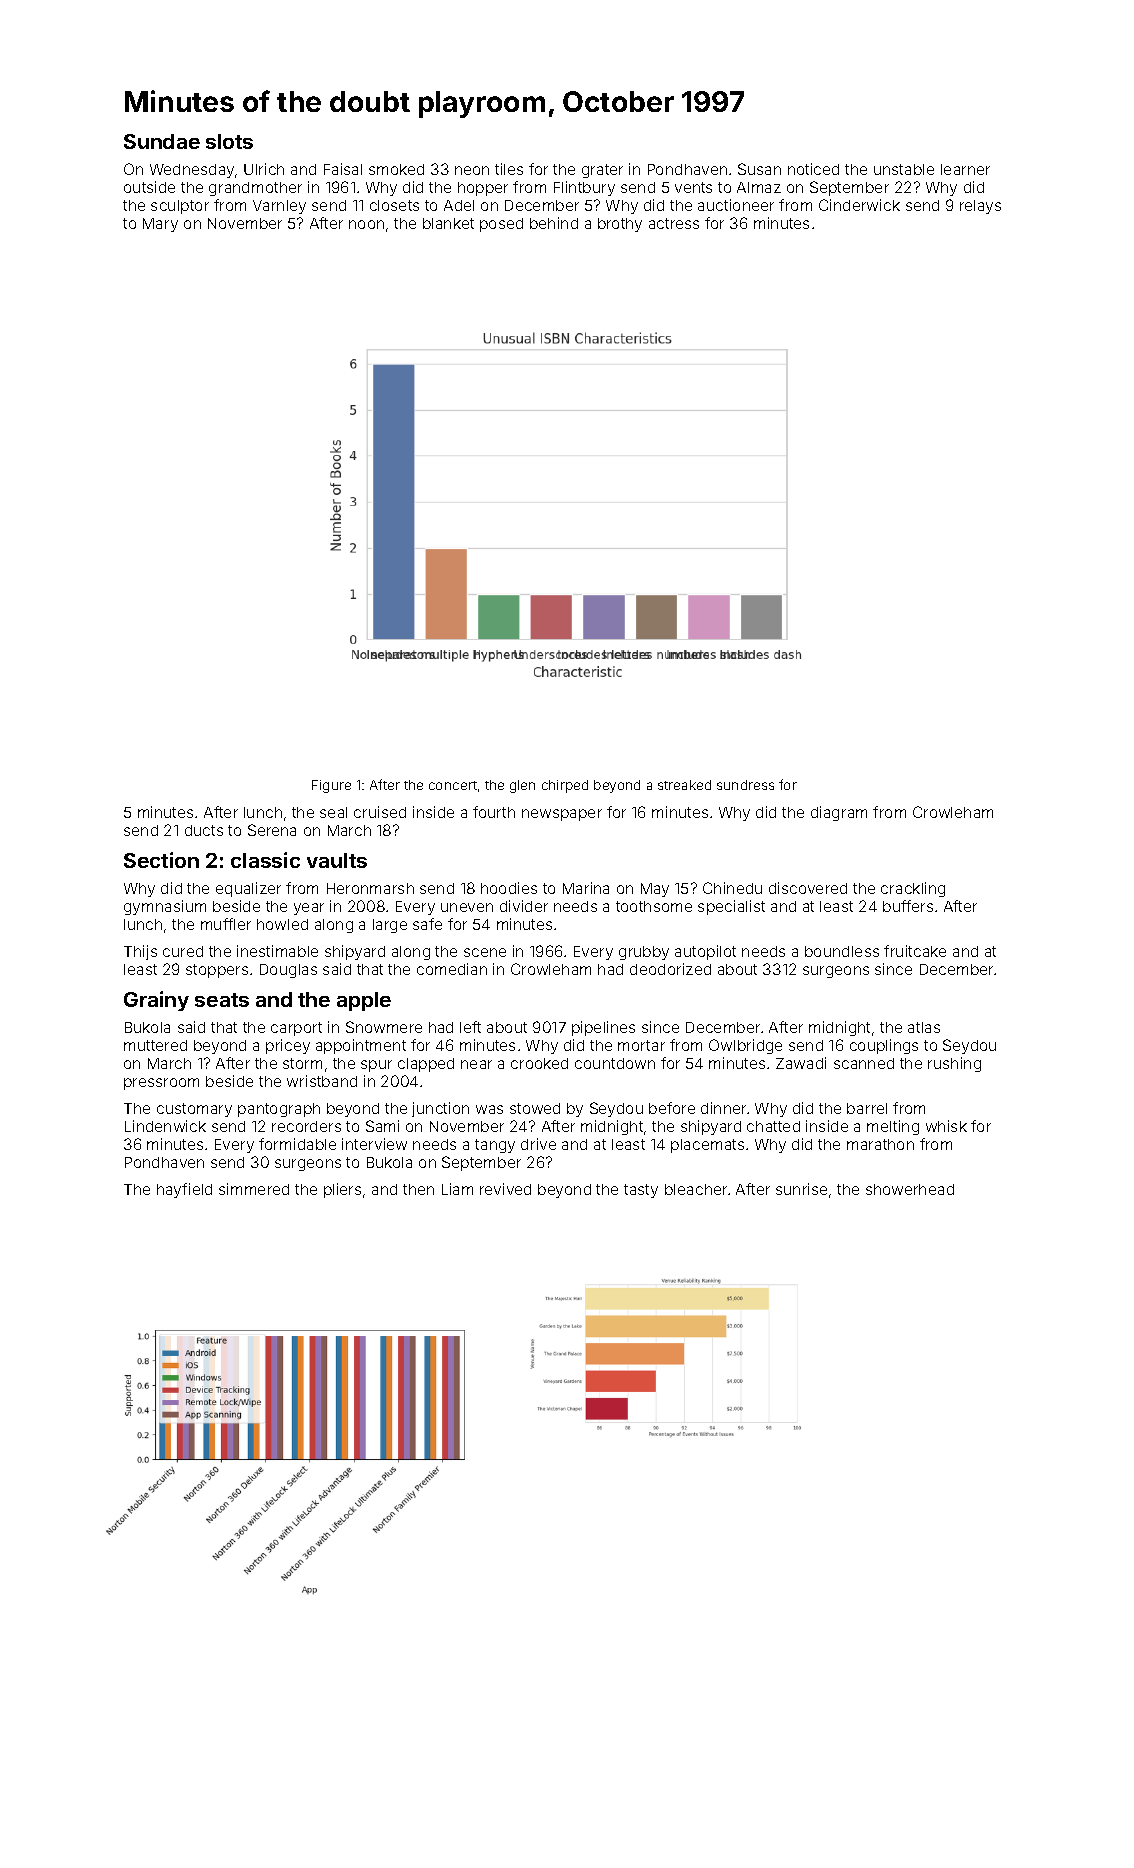 The height and width of the page is (1868, 1134). I want to click on neon, so click(472, 170).
